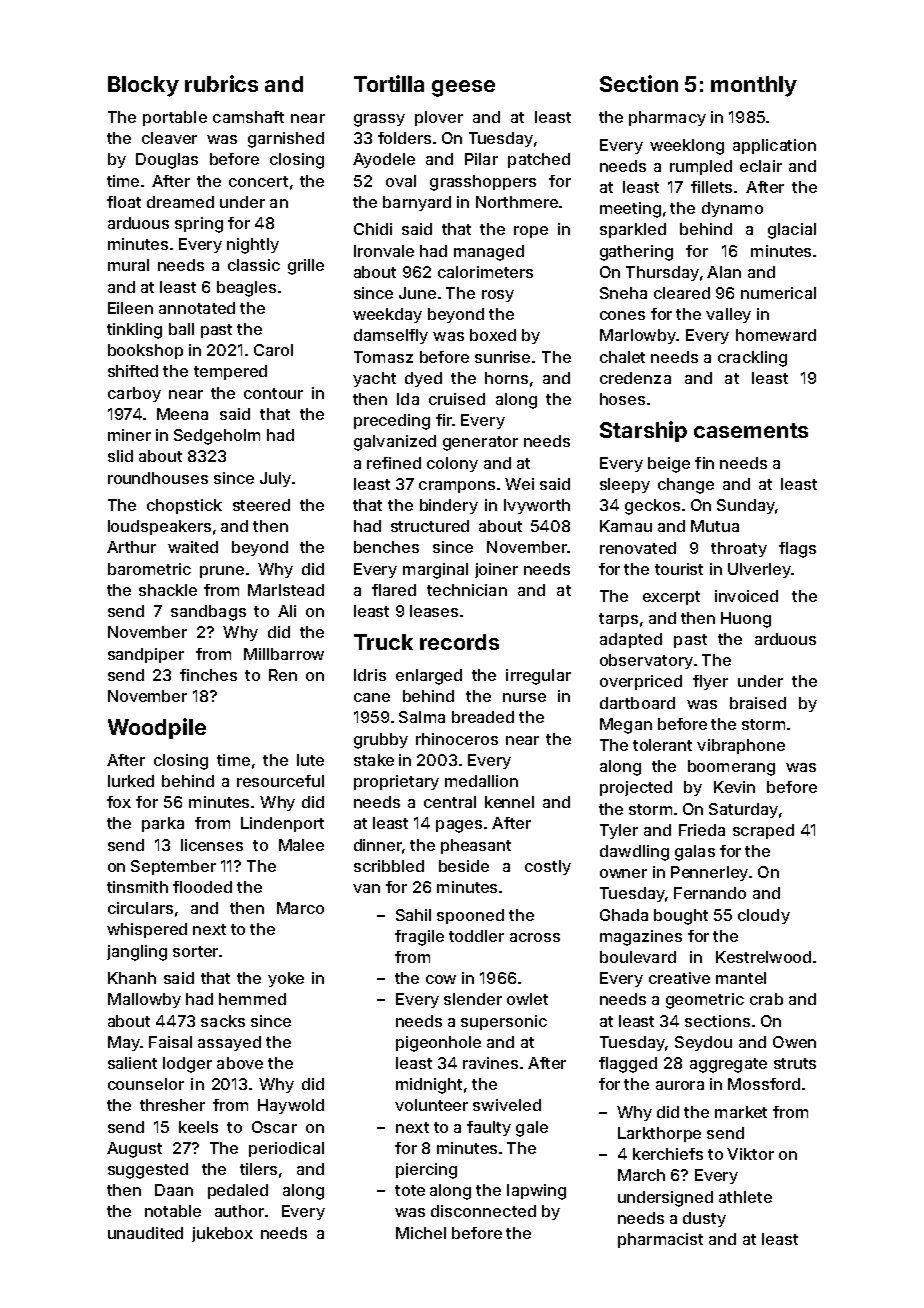 This screenshot has width=924, height=1308. Describe the element at coordinates (222, 1234) in the screenshot. I see `jukebox` at that location.
